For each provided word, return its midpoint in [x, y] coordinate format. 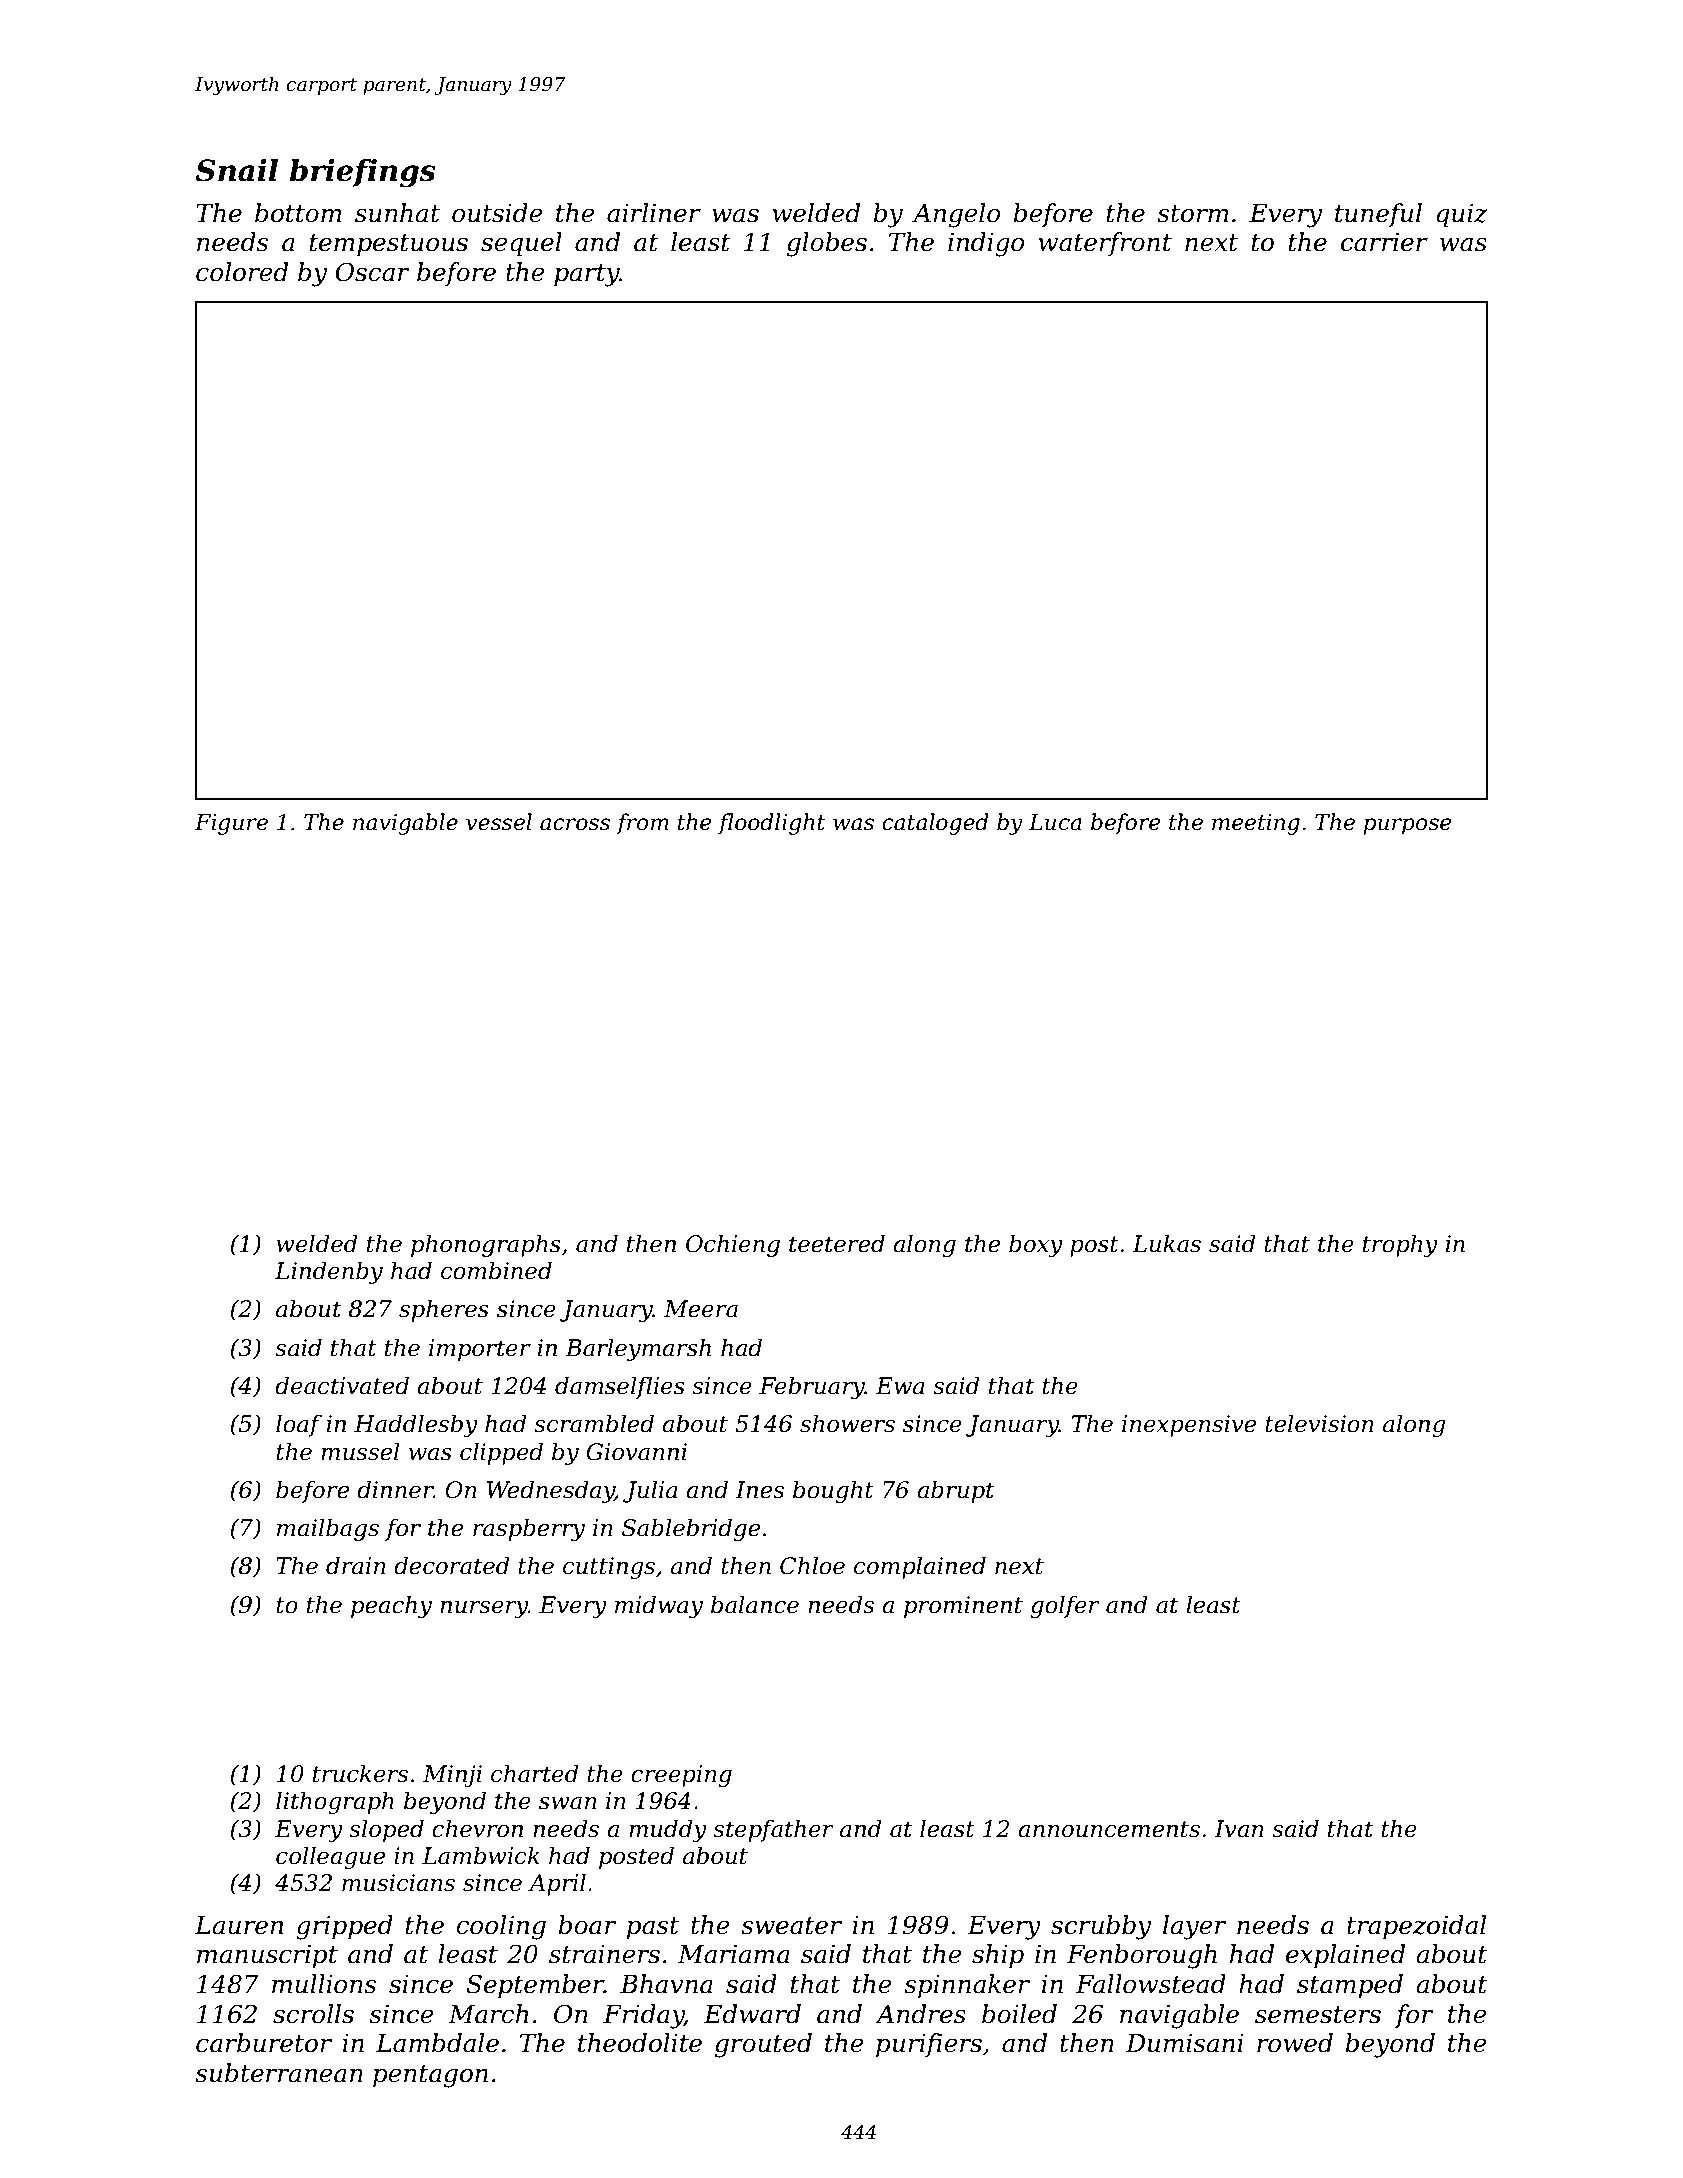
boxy [1036, 1245]
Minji [452, 1776]
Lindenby [329, 1272]
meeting [1256, 824]
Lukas [1166, 1243]
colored [242, 272]
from [642, 824]
